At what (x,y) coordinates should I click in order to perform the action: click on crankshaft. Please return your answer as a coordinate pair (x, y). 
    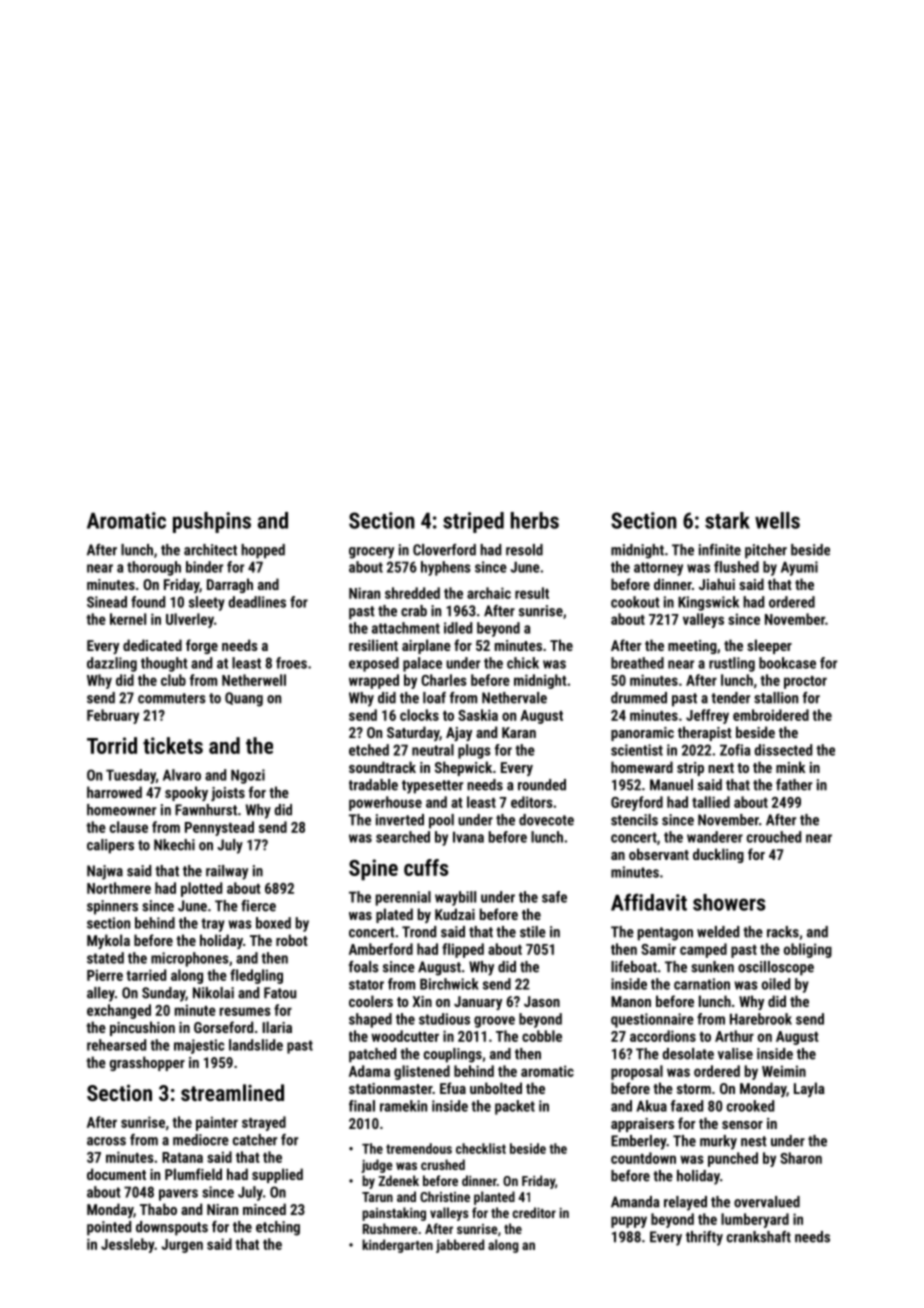
    Looking at the image, I should click on (759, 1237).
